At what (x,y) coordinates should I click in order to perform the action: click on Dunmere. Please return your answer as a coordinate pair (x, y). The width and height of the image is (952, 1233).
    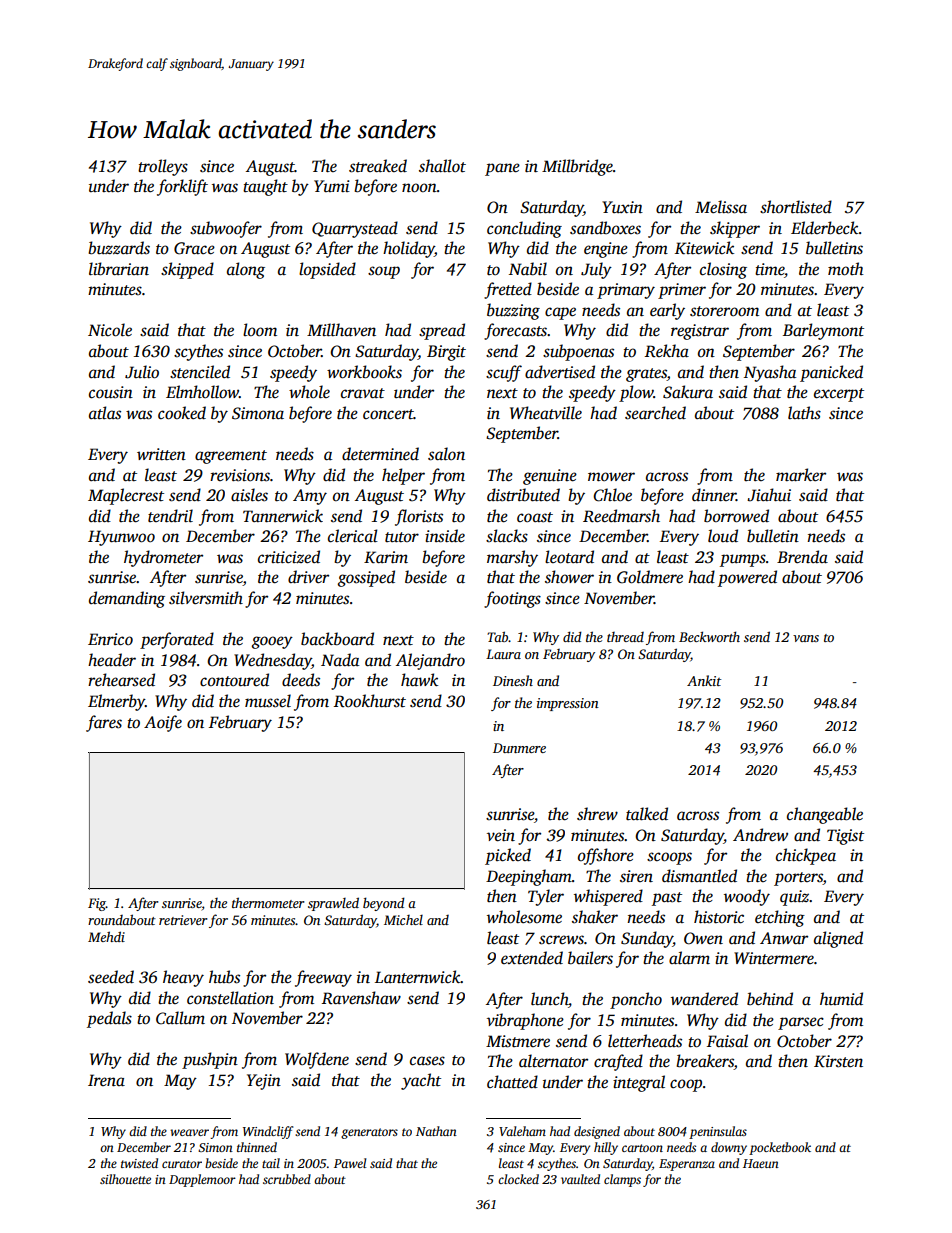
    Looking at the image, I should click on (519, 748).
